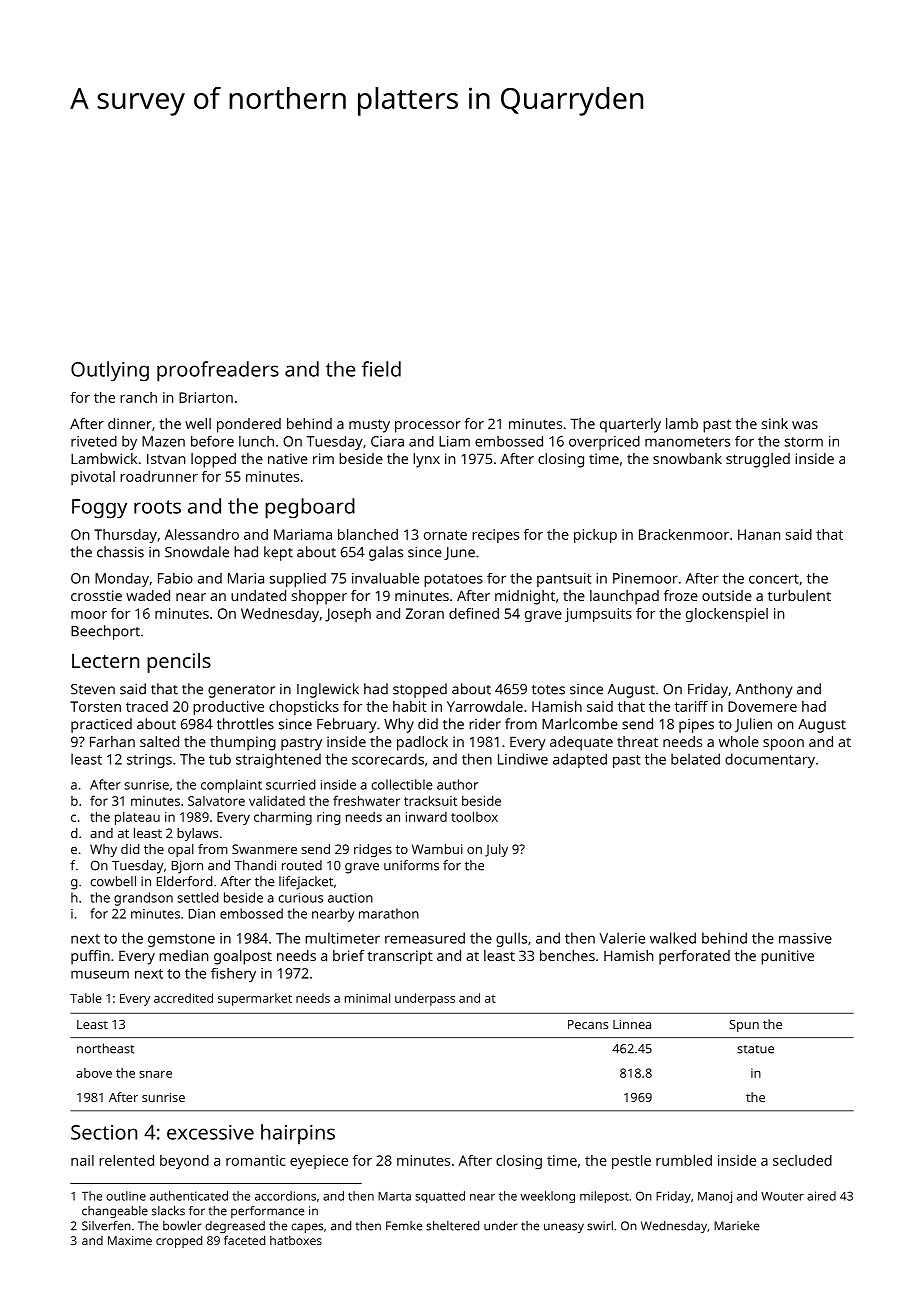 This screenshot has width=924, height=1308. What do you see at coordinates (775, 423) in the screenshot?
I see `sink` at bounding box center [775, 423].
